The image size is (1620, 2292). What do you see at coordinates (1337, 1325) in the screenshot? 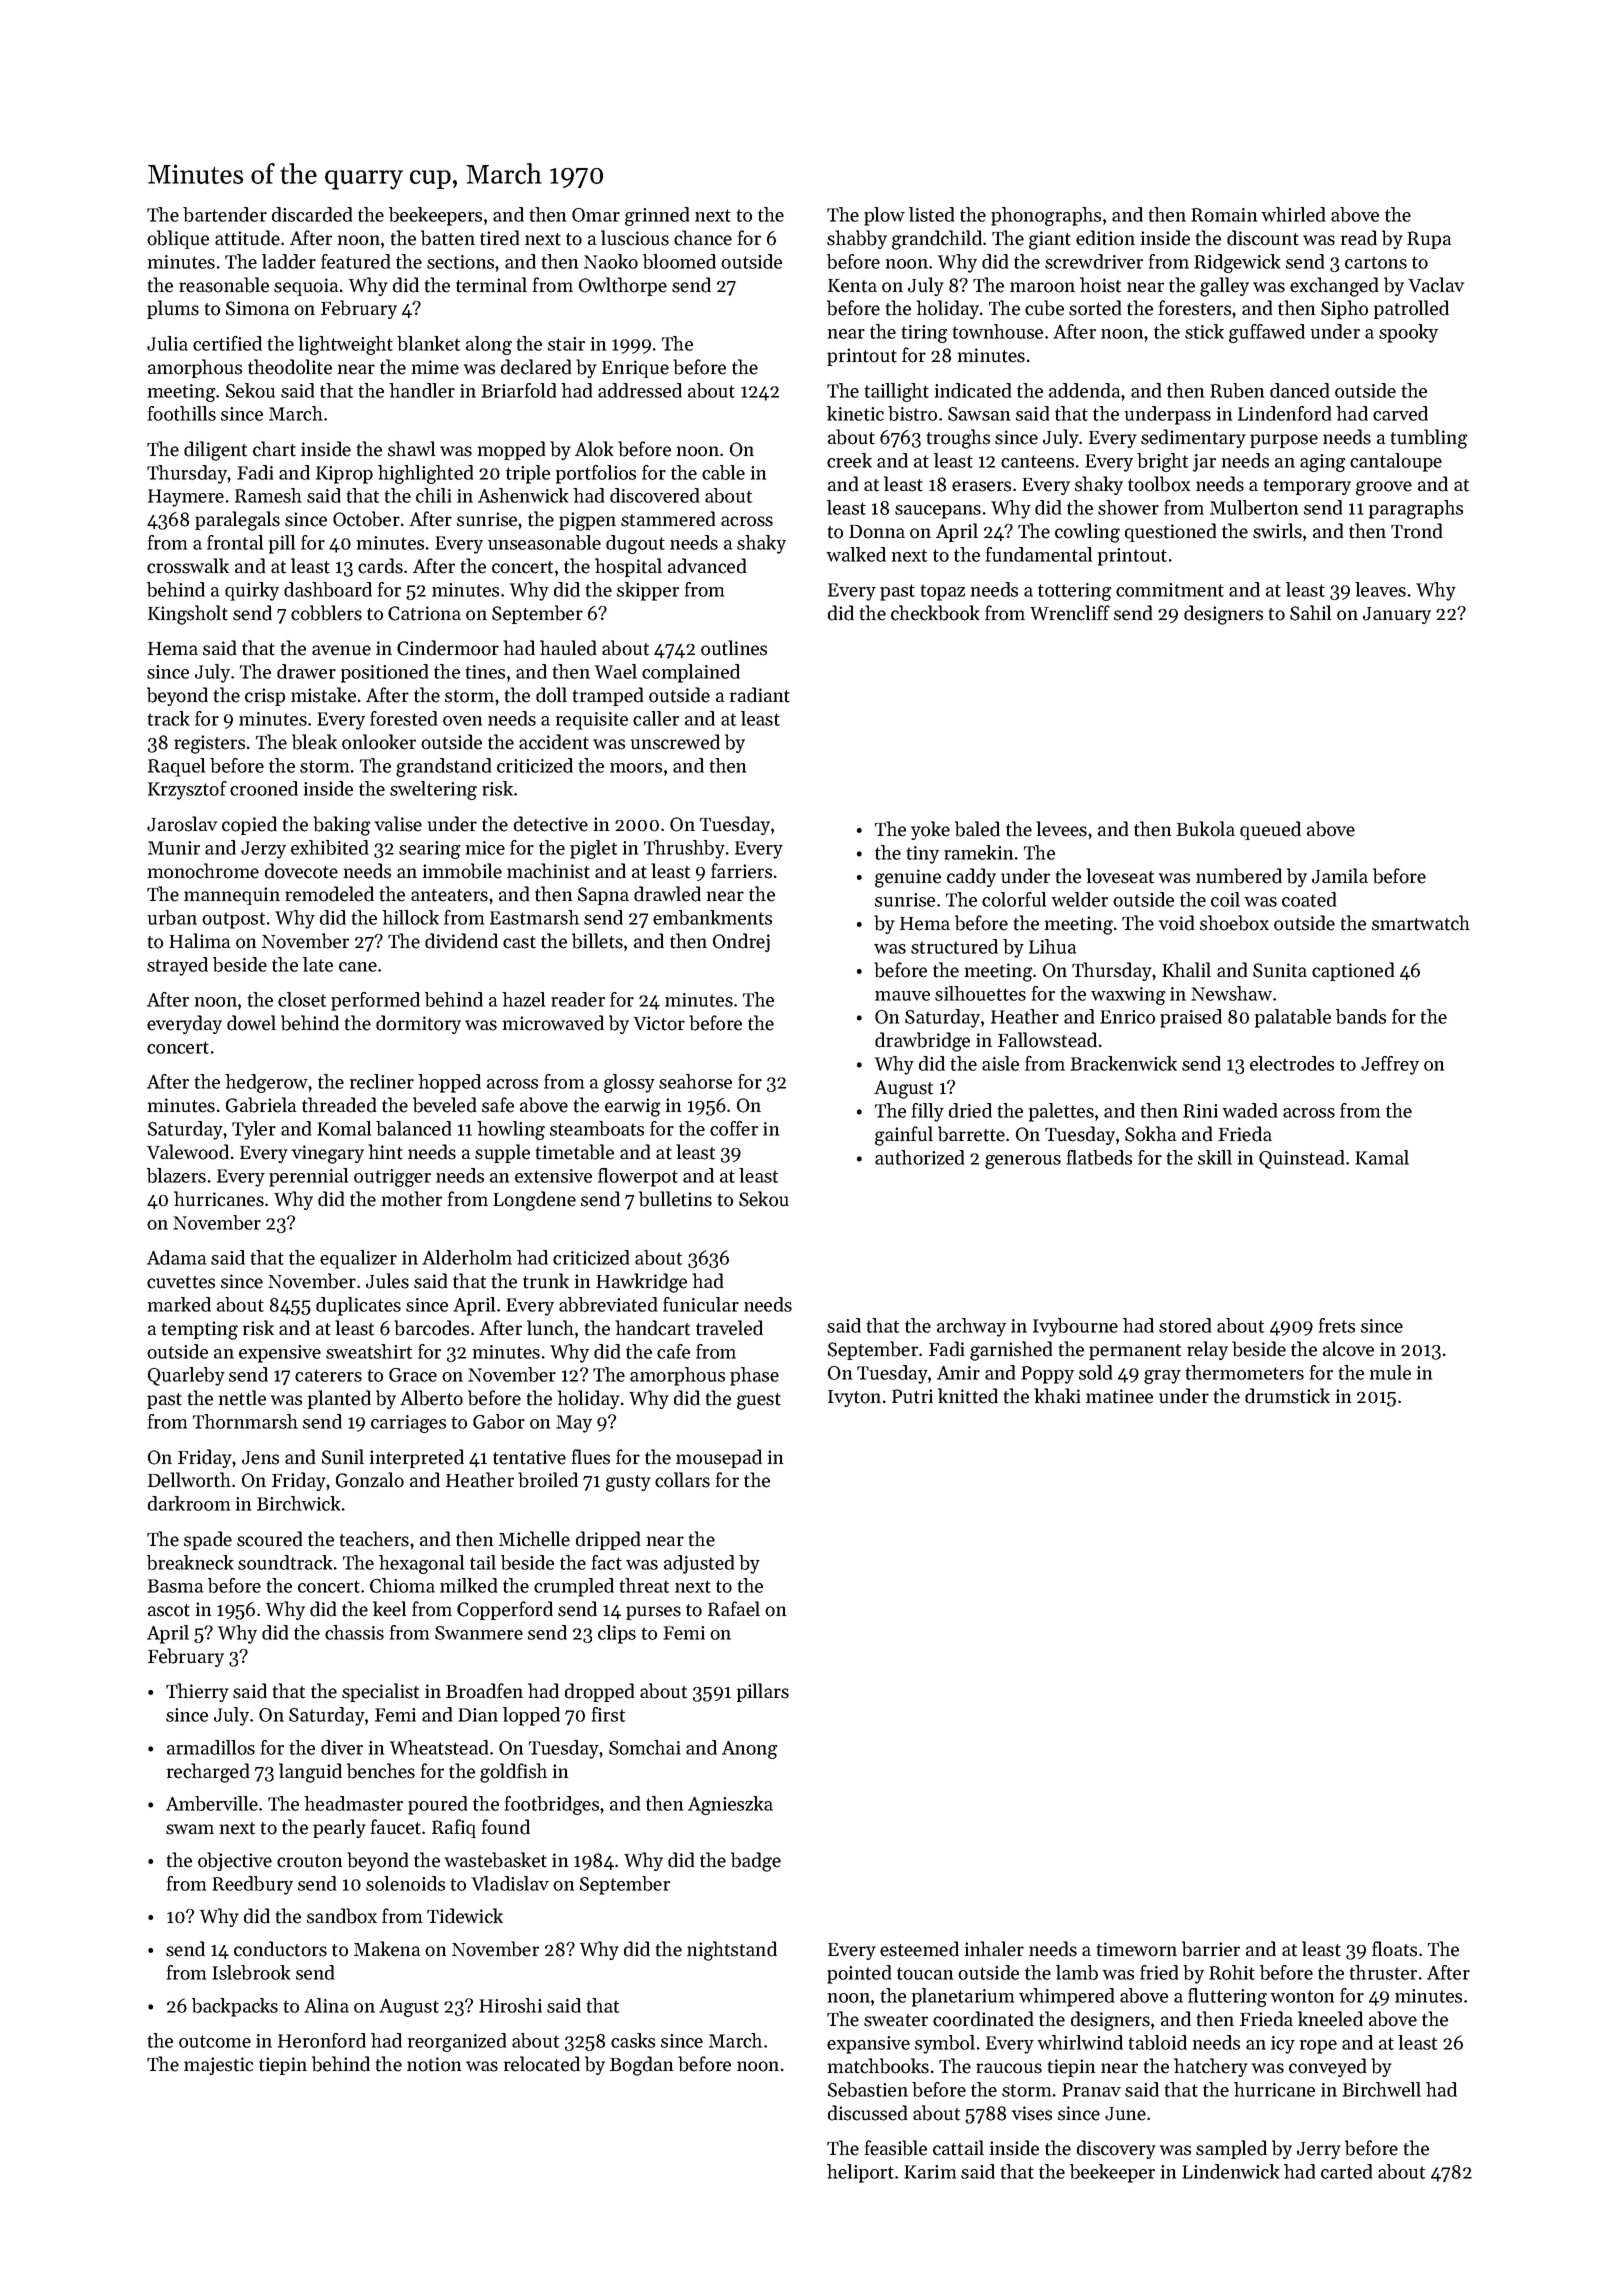
I see `frets` at bounding box center [1337, 1325].
